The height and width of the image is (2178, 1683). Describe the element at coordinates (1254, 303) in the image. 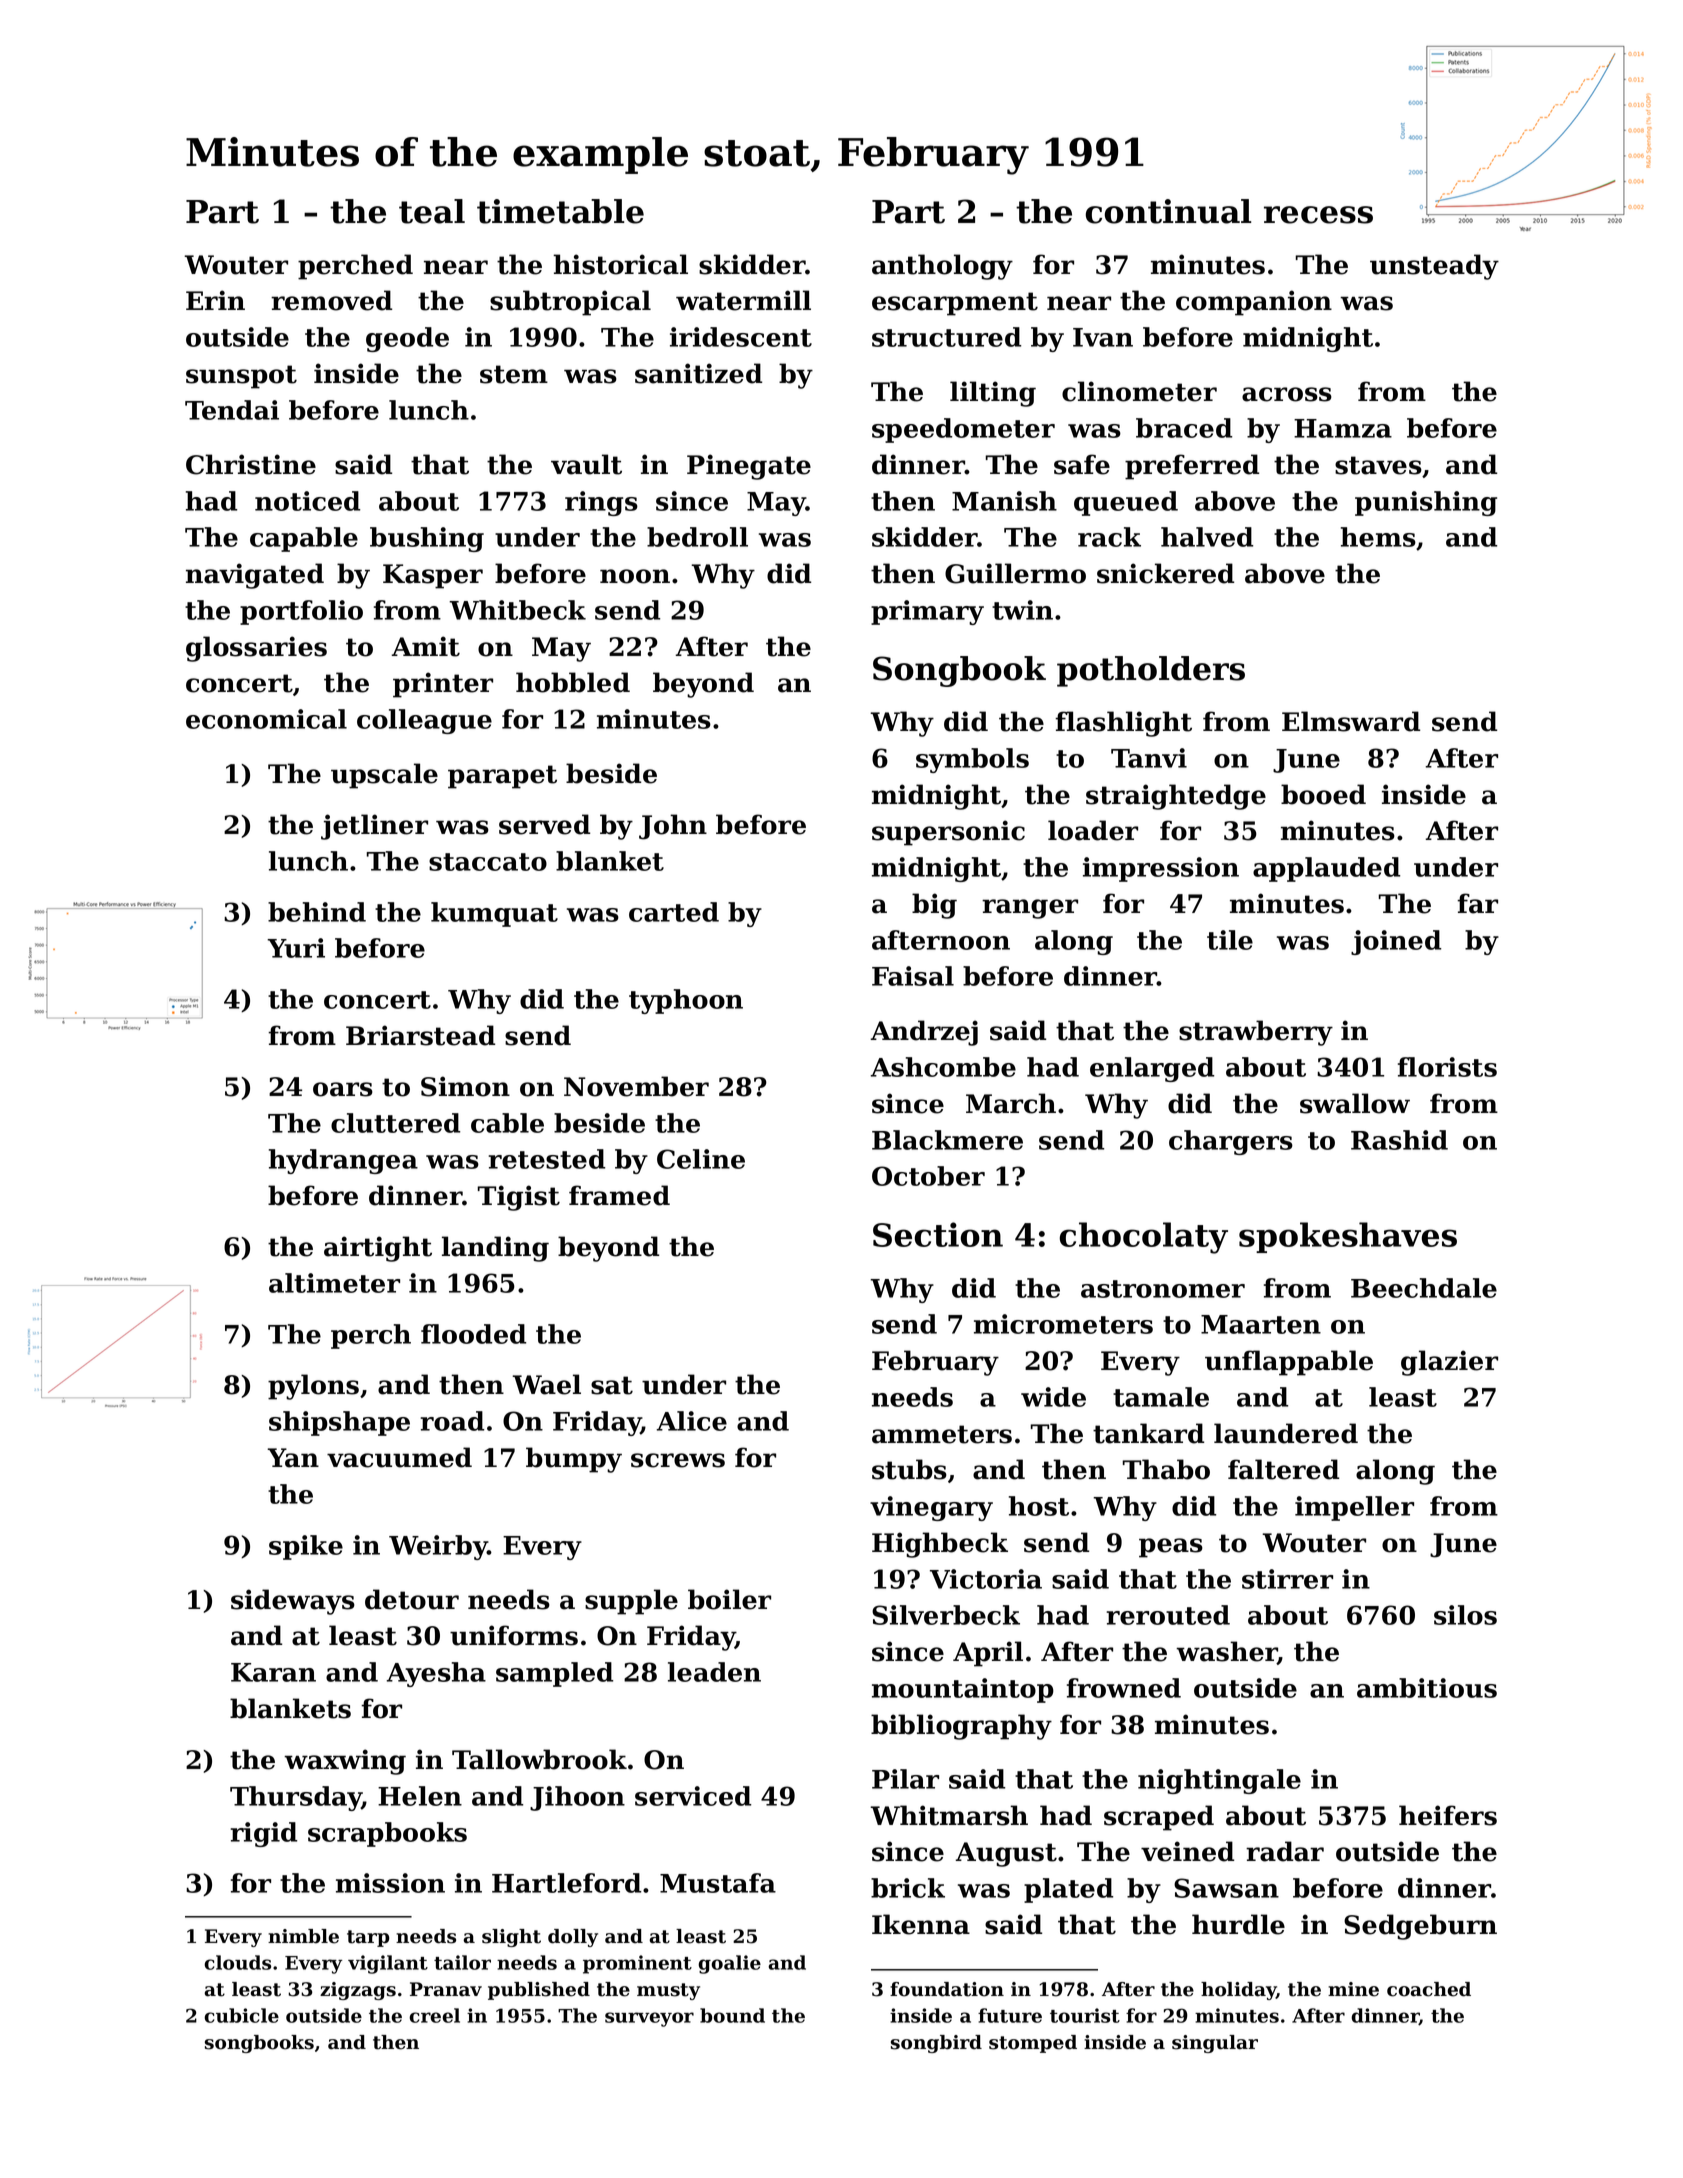

I see `companion` at that location.
